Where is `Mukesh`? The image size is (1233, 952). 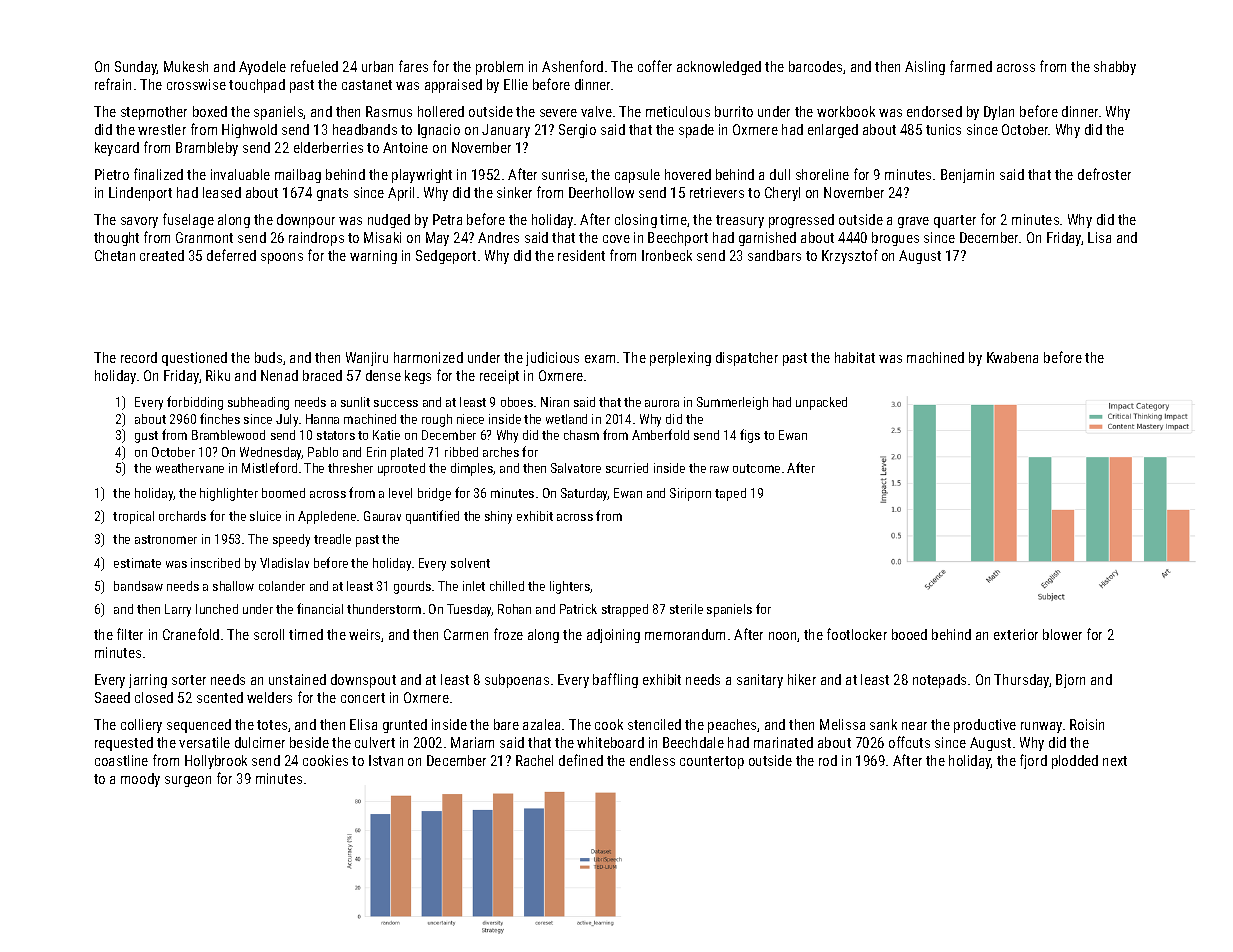
Mukesh is located at coordinates (186, 66).
